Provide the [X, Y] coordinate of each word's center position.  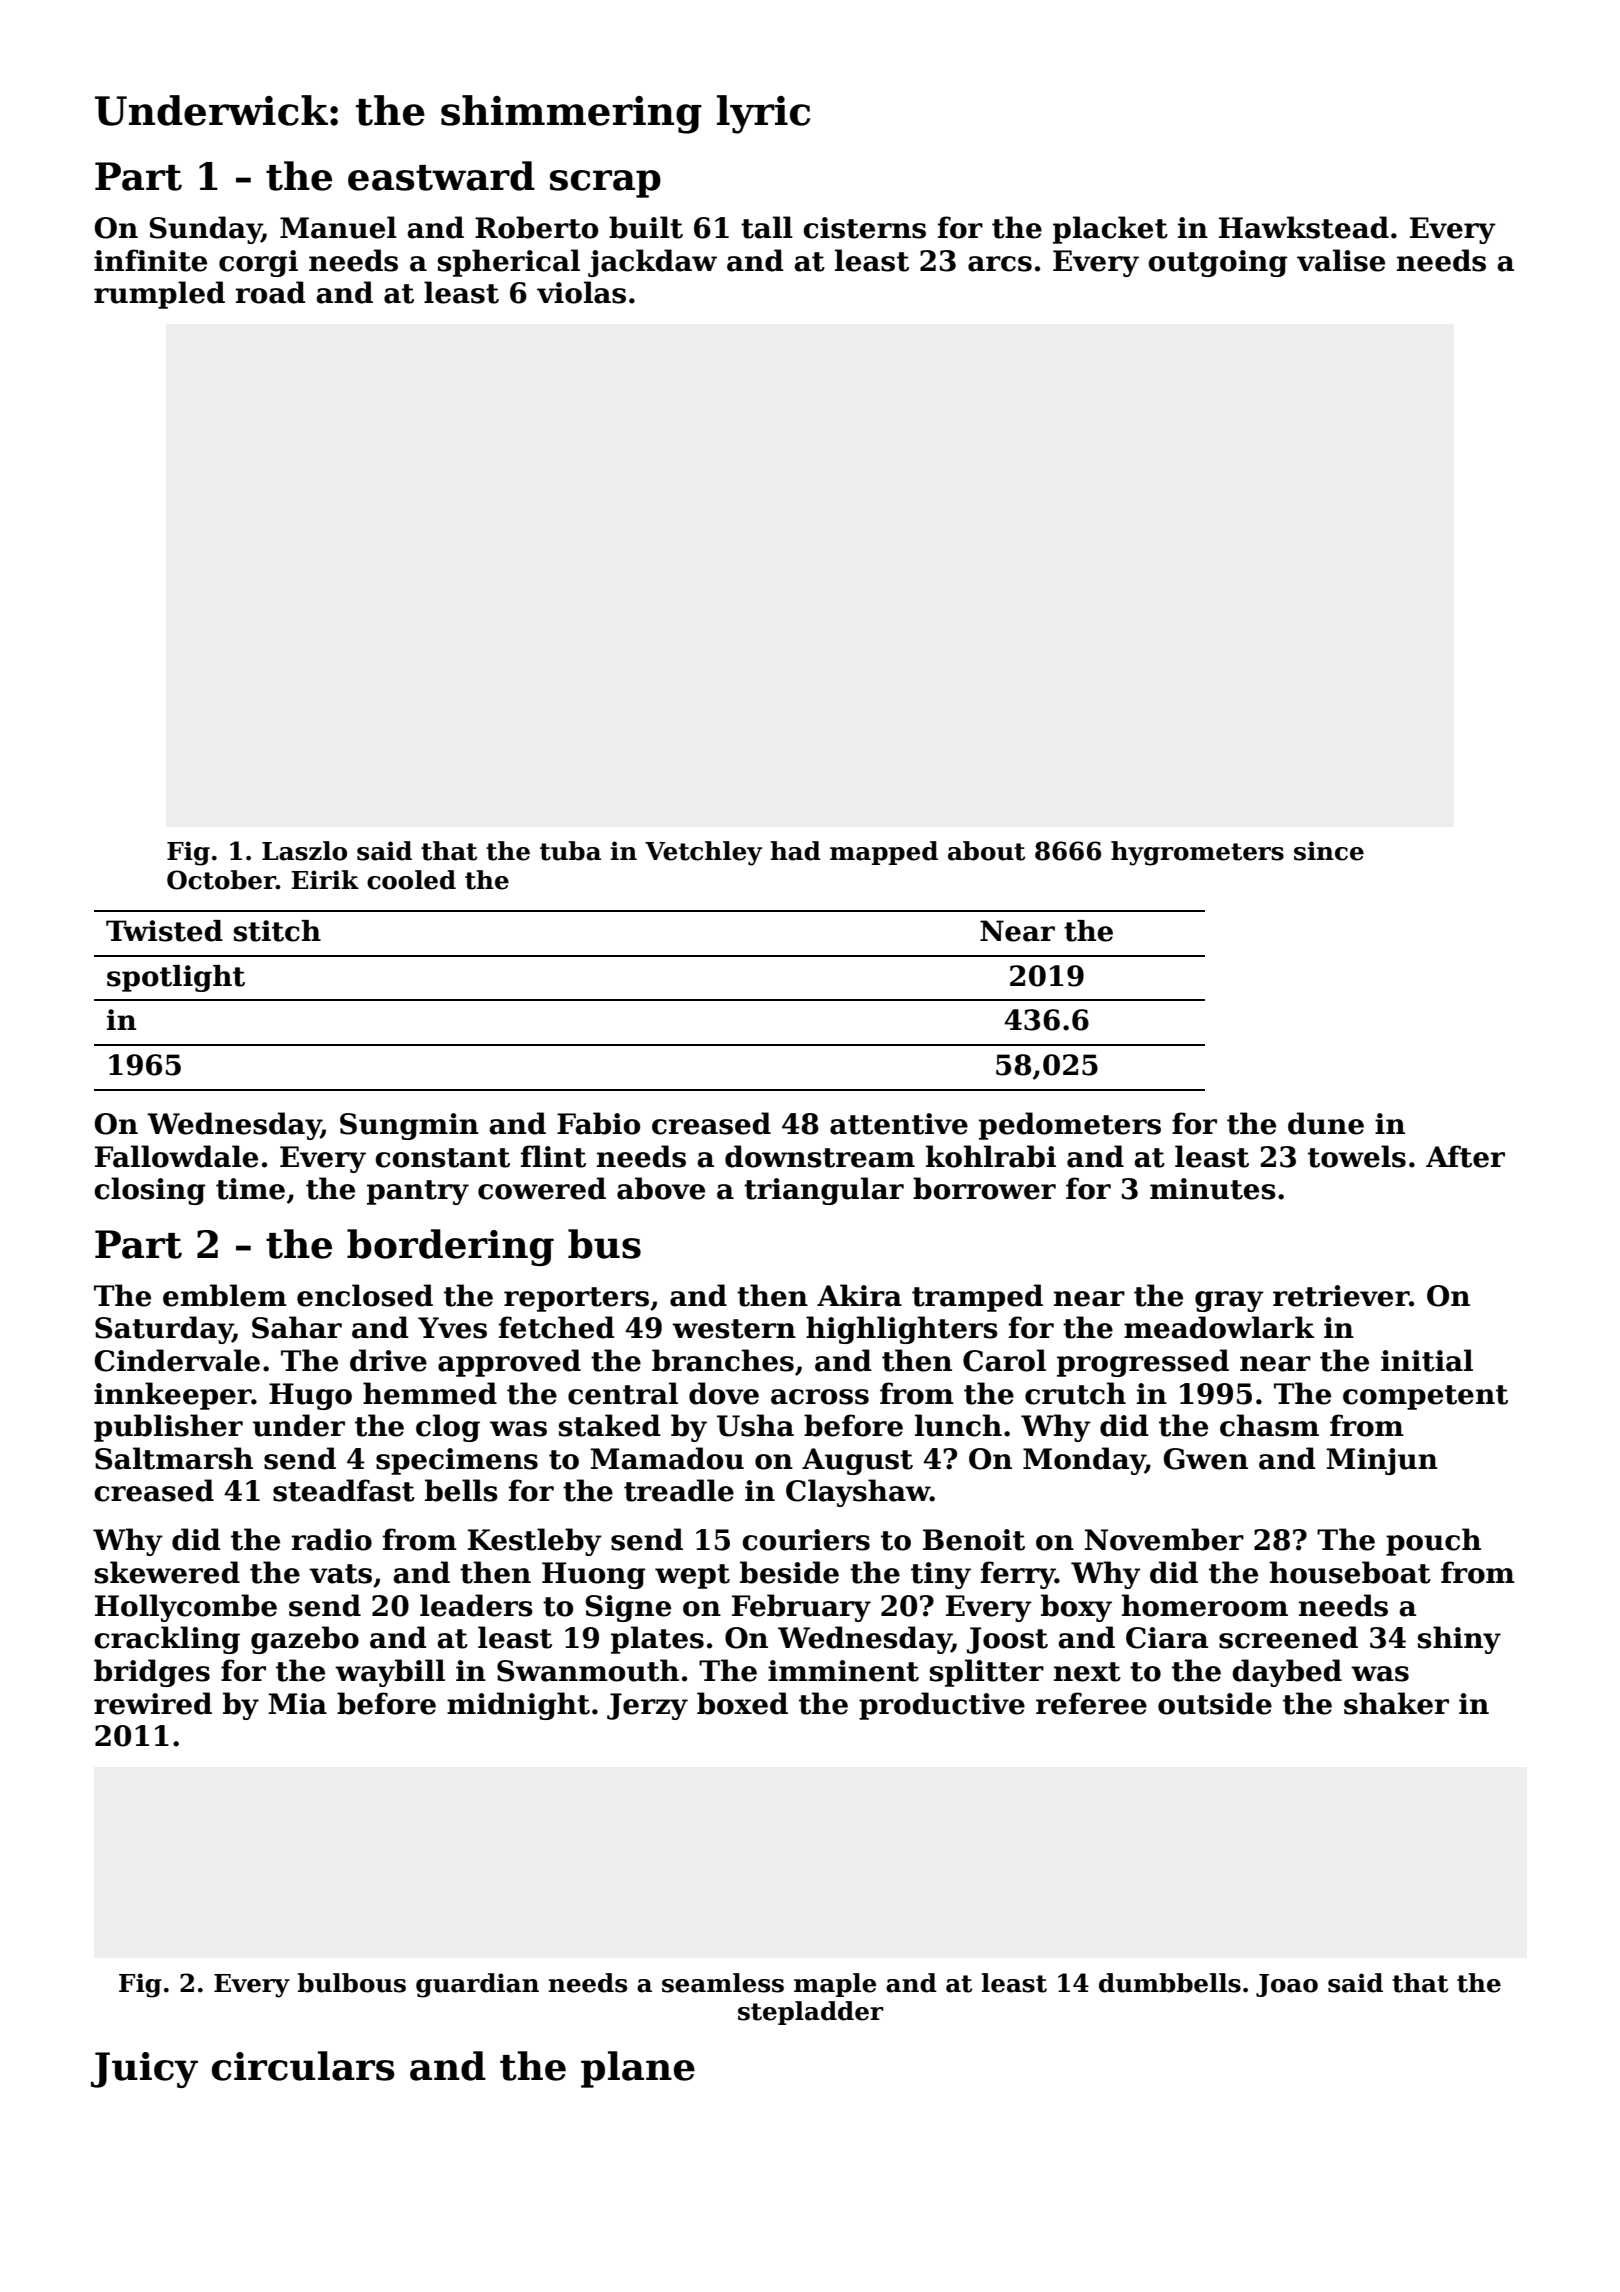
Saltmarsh [174, 1458]
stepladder [811, 2013]
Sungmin [409, 1126]
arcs [1000, 264]
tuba [570, 851]
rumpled [159, 295]
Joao [1287, 1985]
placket [1110, 230]
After [1465, 1156]
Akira [859, 1295]
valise [1341, 260]
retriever [1341, 1296]
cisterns [864, 228]
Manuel [338, 227]
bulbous [352, 1983]
